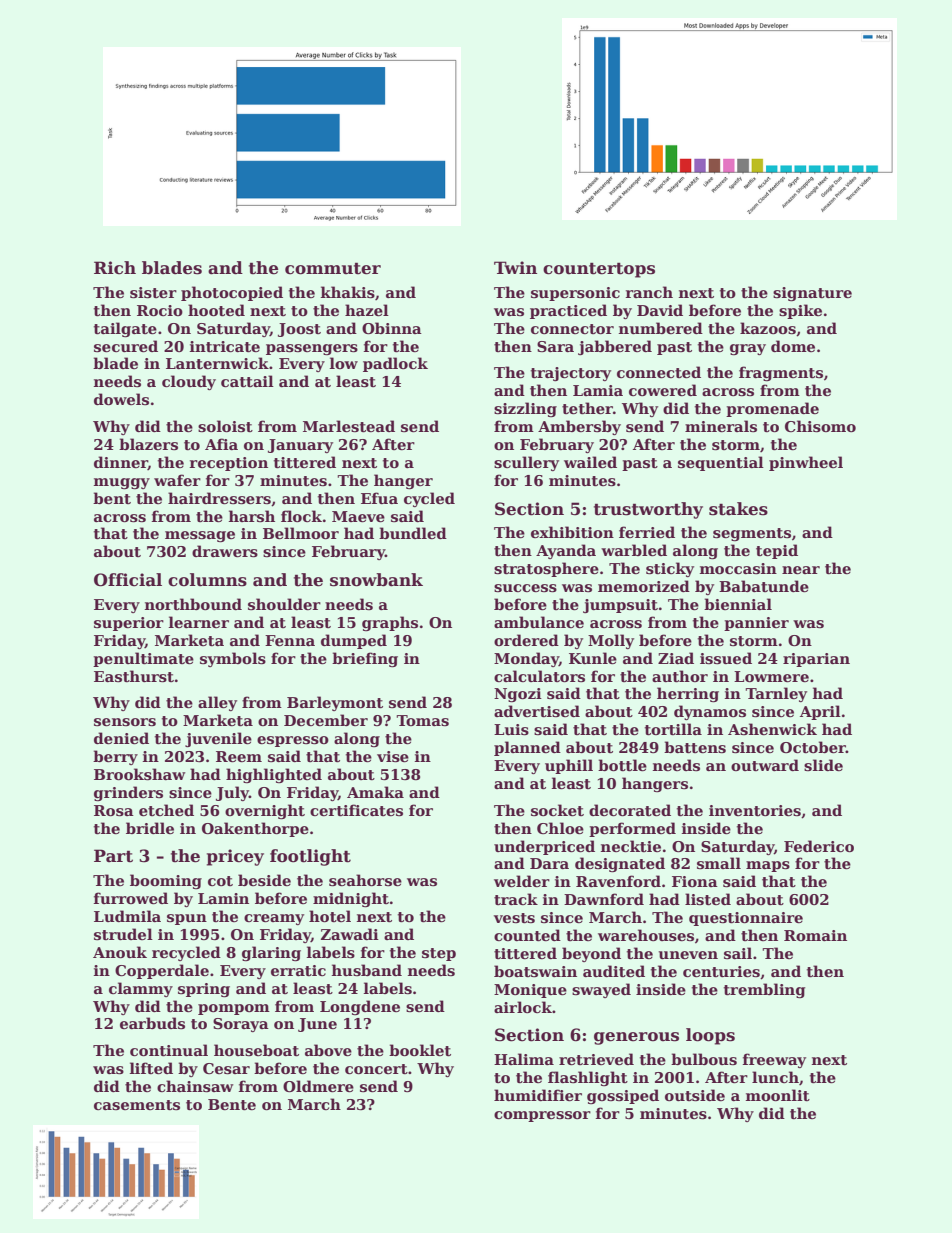 Image resolution: width=952 pixels, height=1233 pixels. Describe the element at coordinates (649, 292) in the page. I see `ranch` at that location.
